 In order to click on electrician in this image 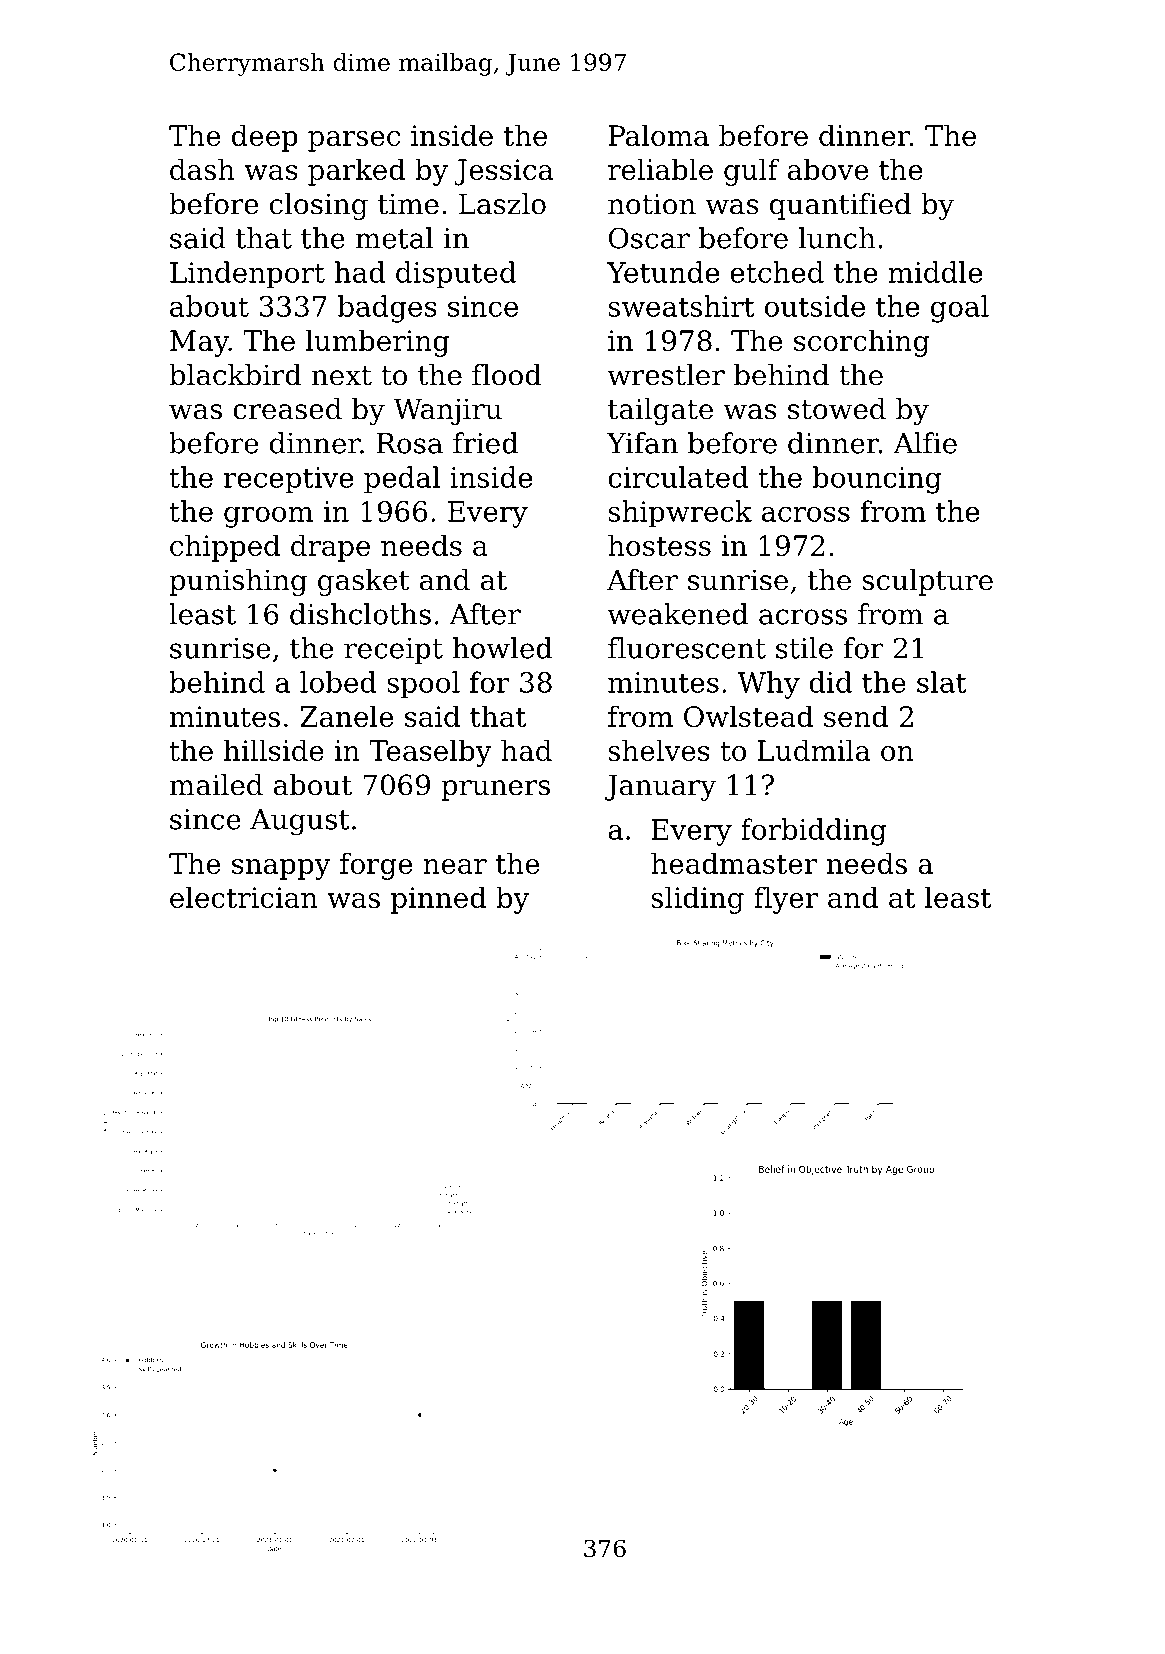, I will do `click(244, 897)`.
